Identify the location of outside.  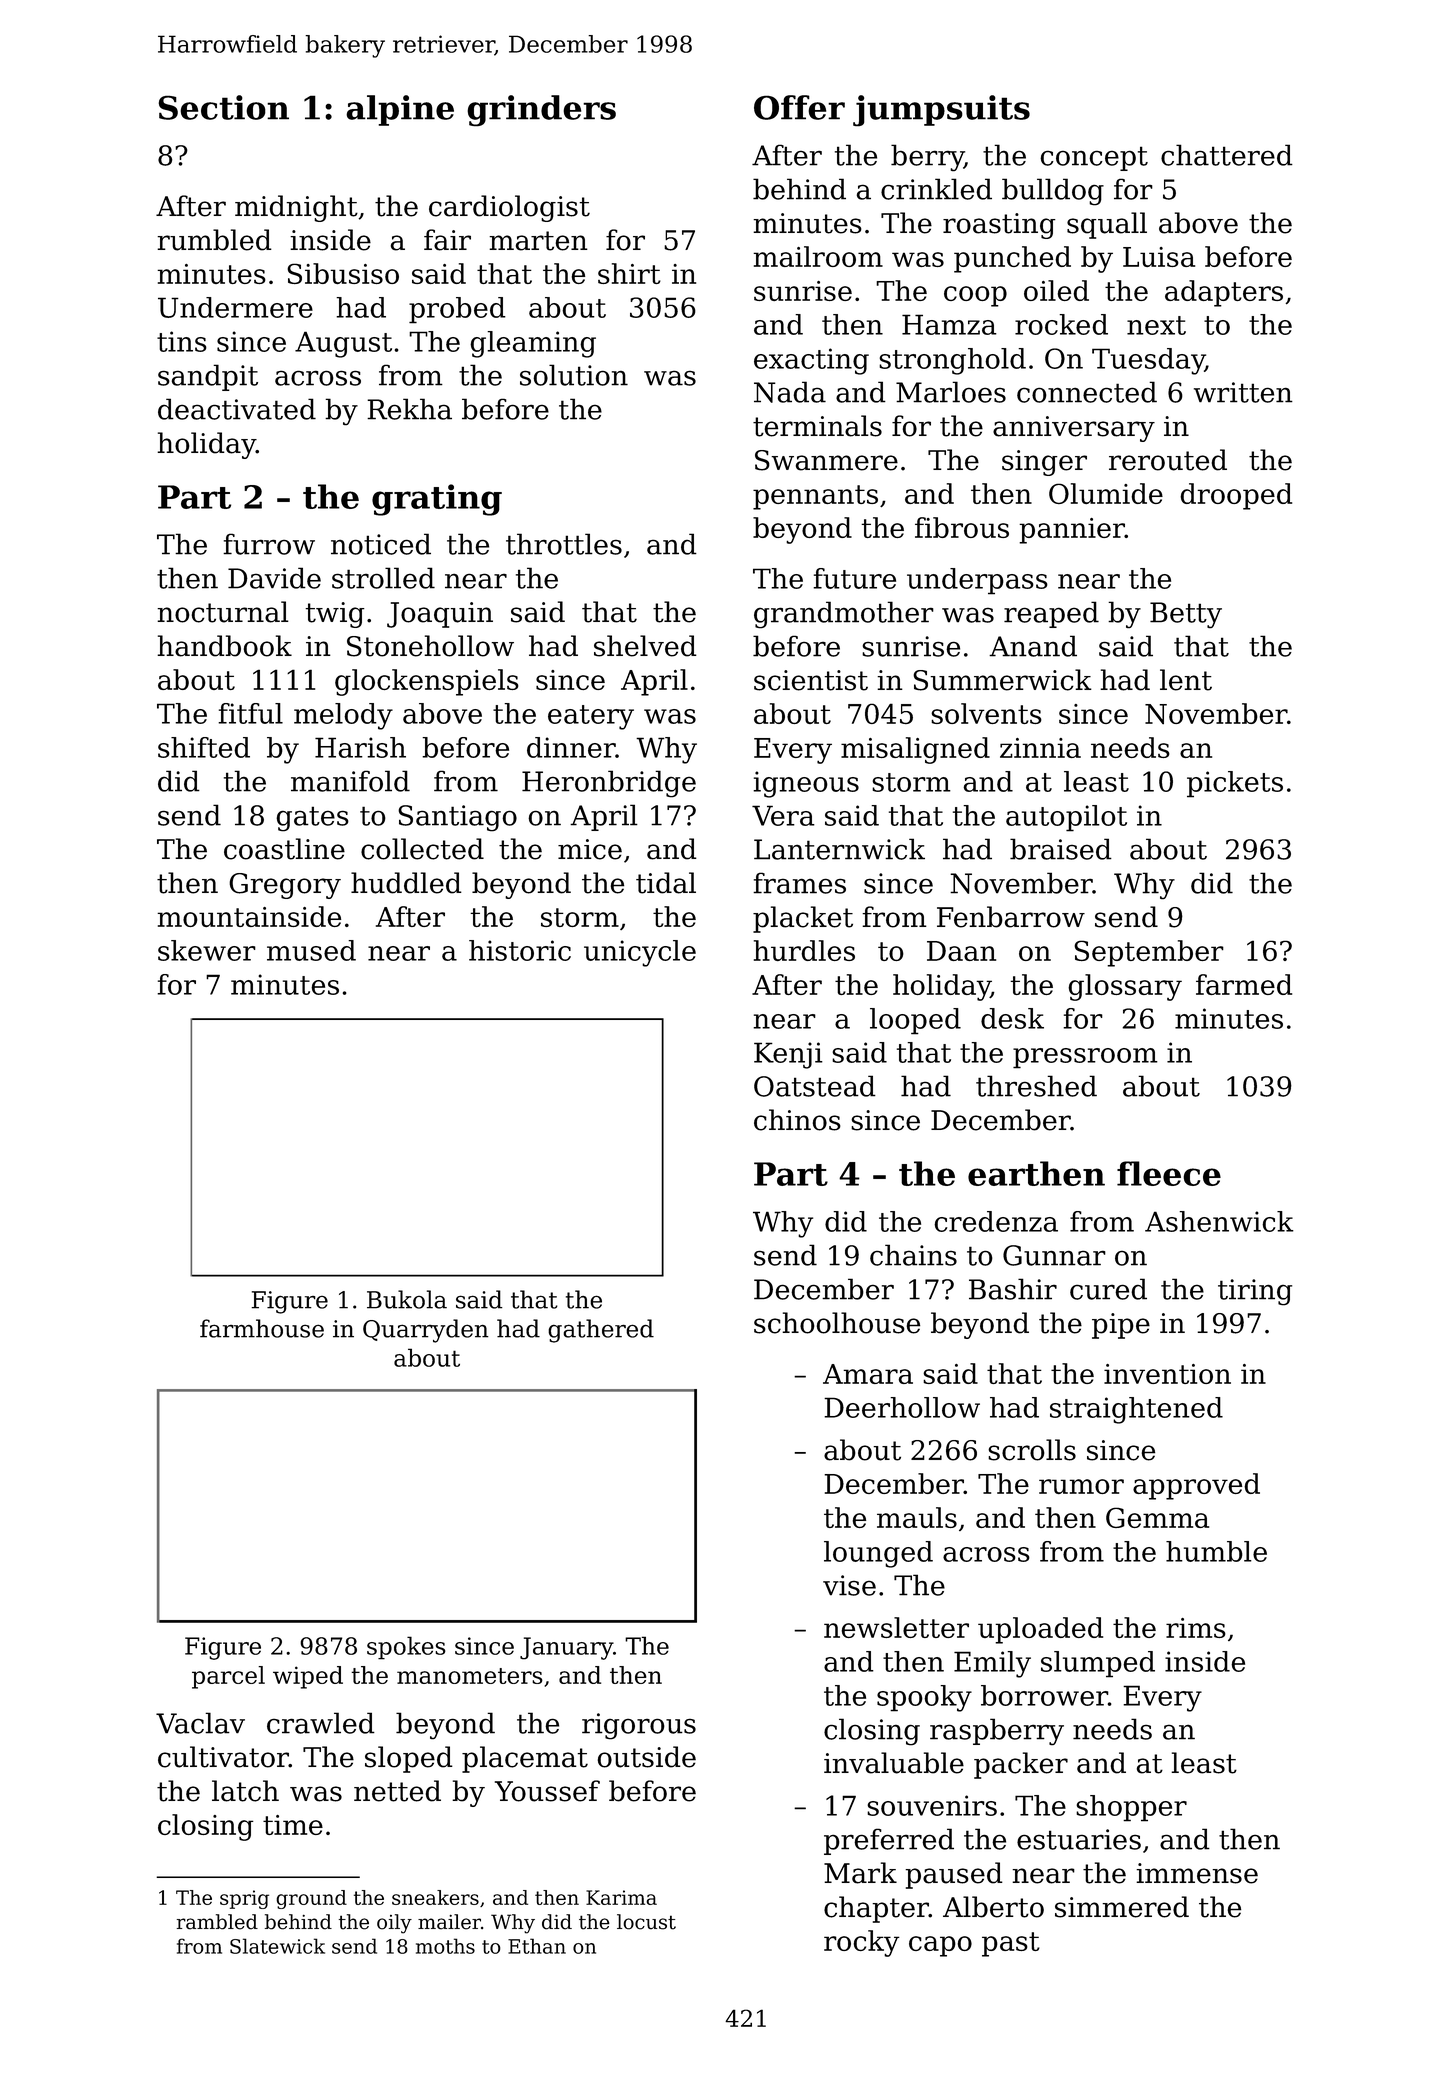
(646, 1757).
